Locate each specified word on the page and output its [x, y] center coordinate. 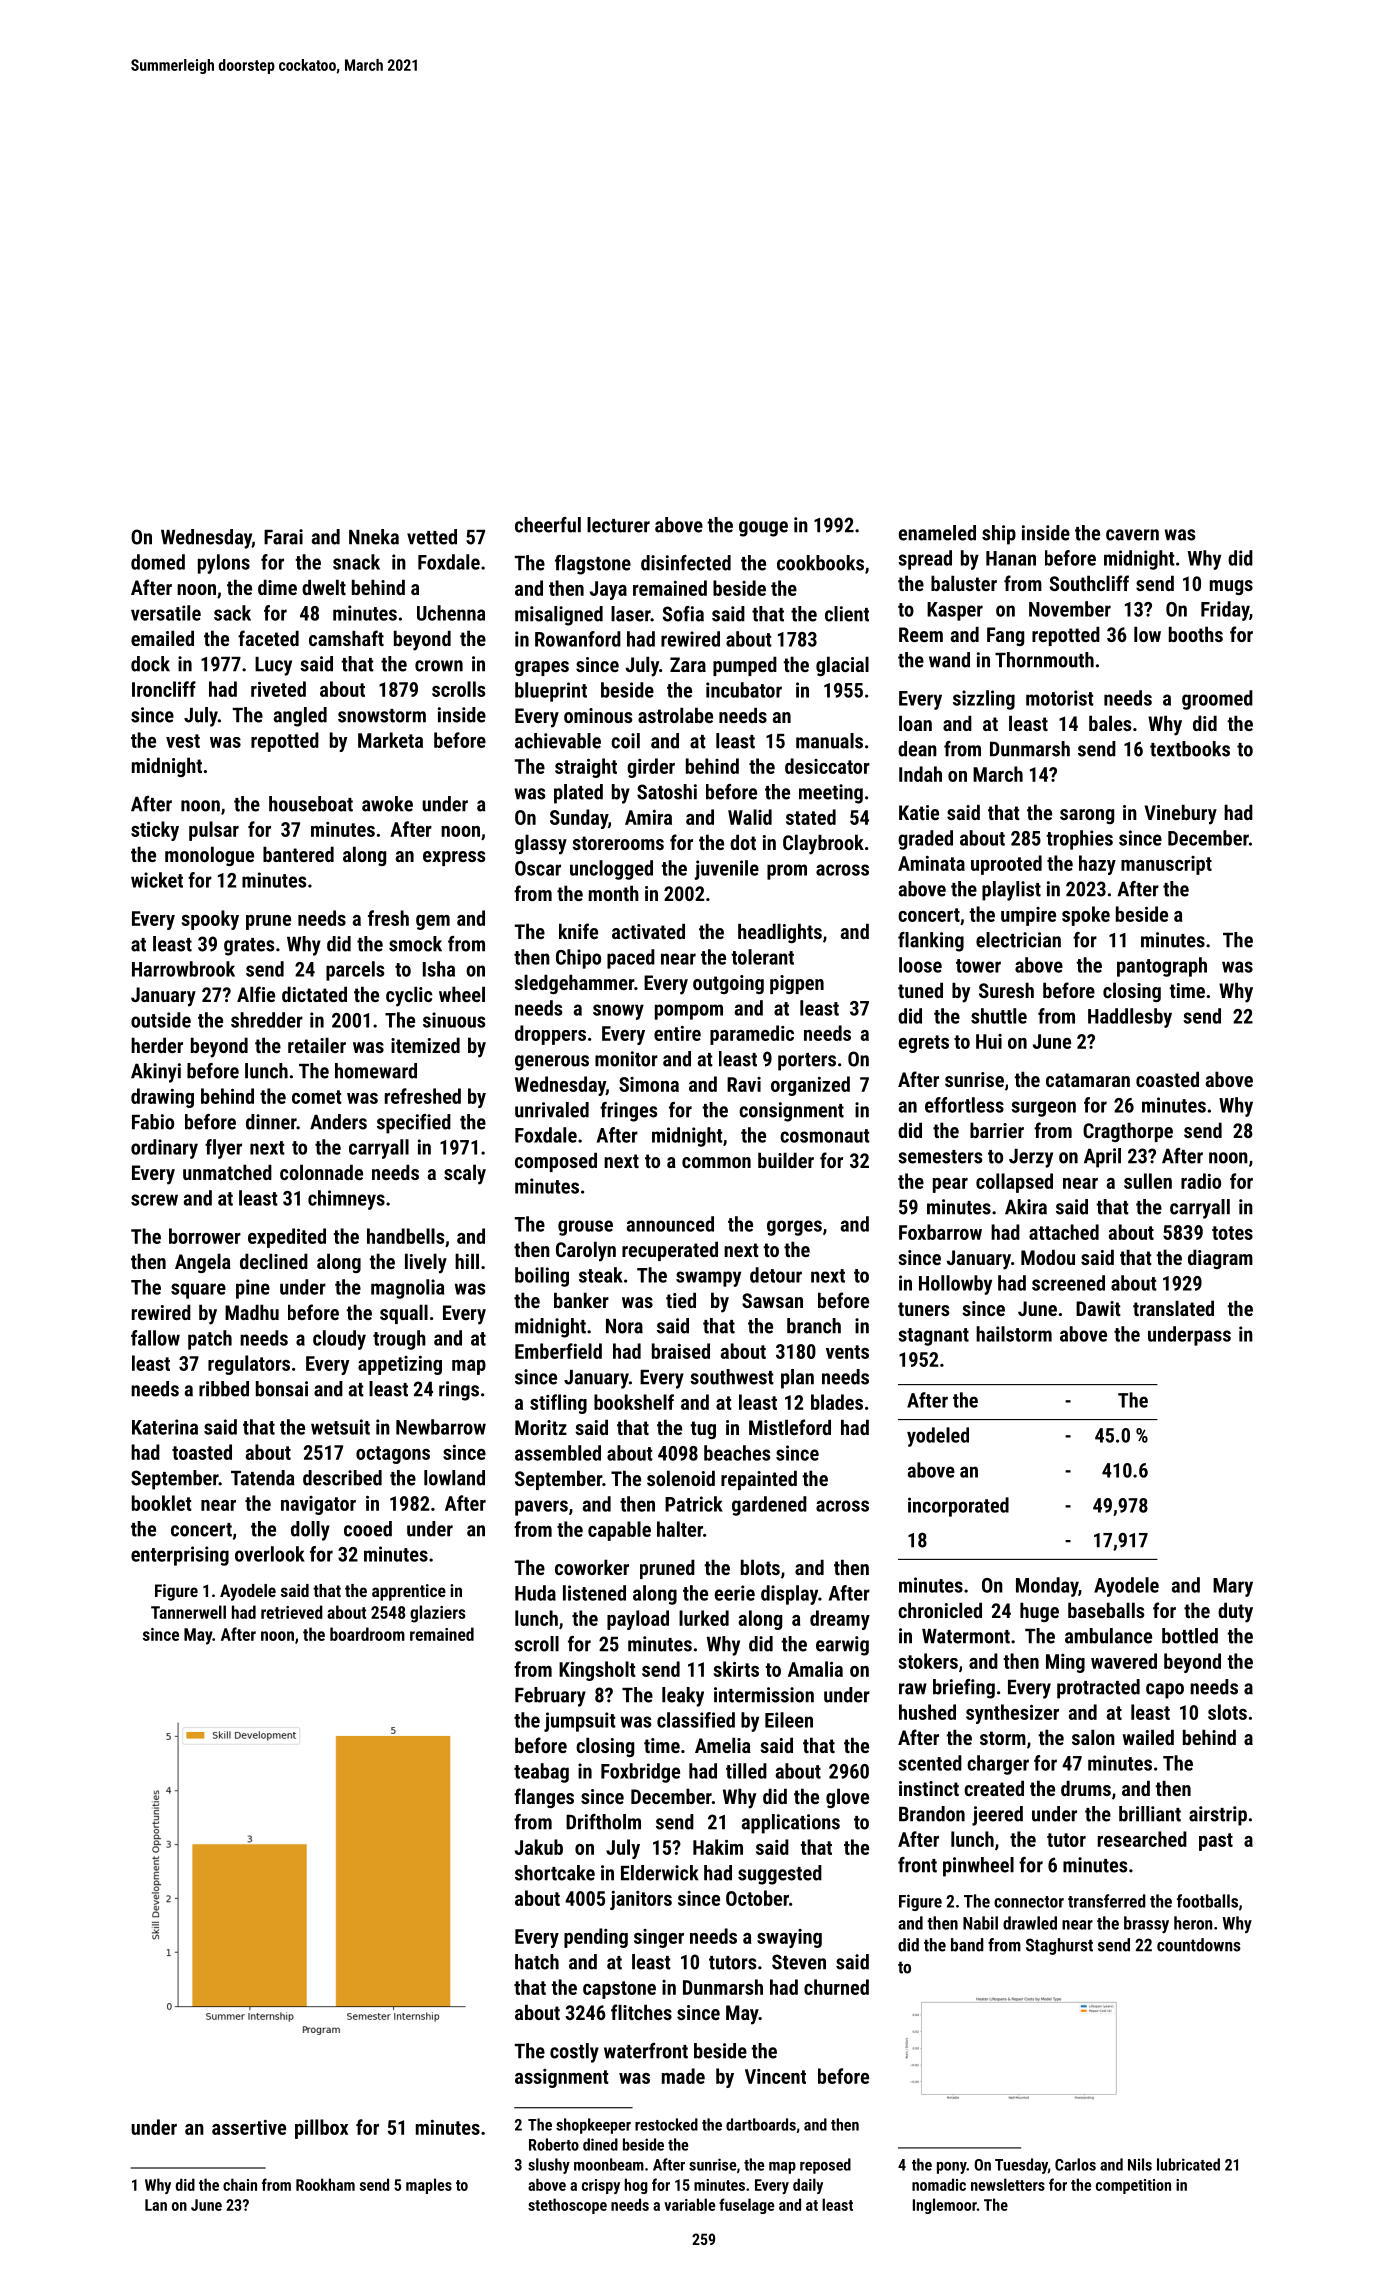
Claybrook [823, 844]
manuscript [1166, 865]
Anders [338, 1122]
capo [1165, 1691]
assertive [249, 2127]
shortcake [555, 1873]
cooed [368, 1529]
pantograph [1162, 967]
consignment [791, 1112]
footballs [1207, 1901]
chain [240, 2184]
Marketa [390, 740]
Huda [535, 1593]
